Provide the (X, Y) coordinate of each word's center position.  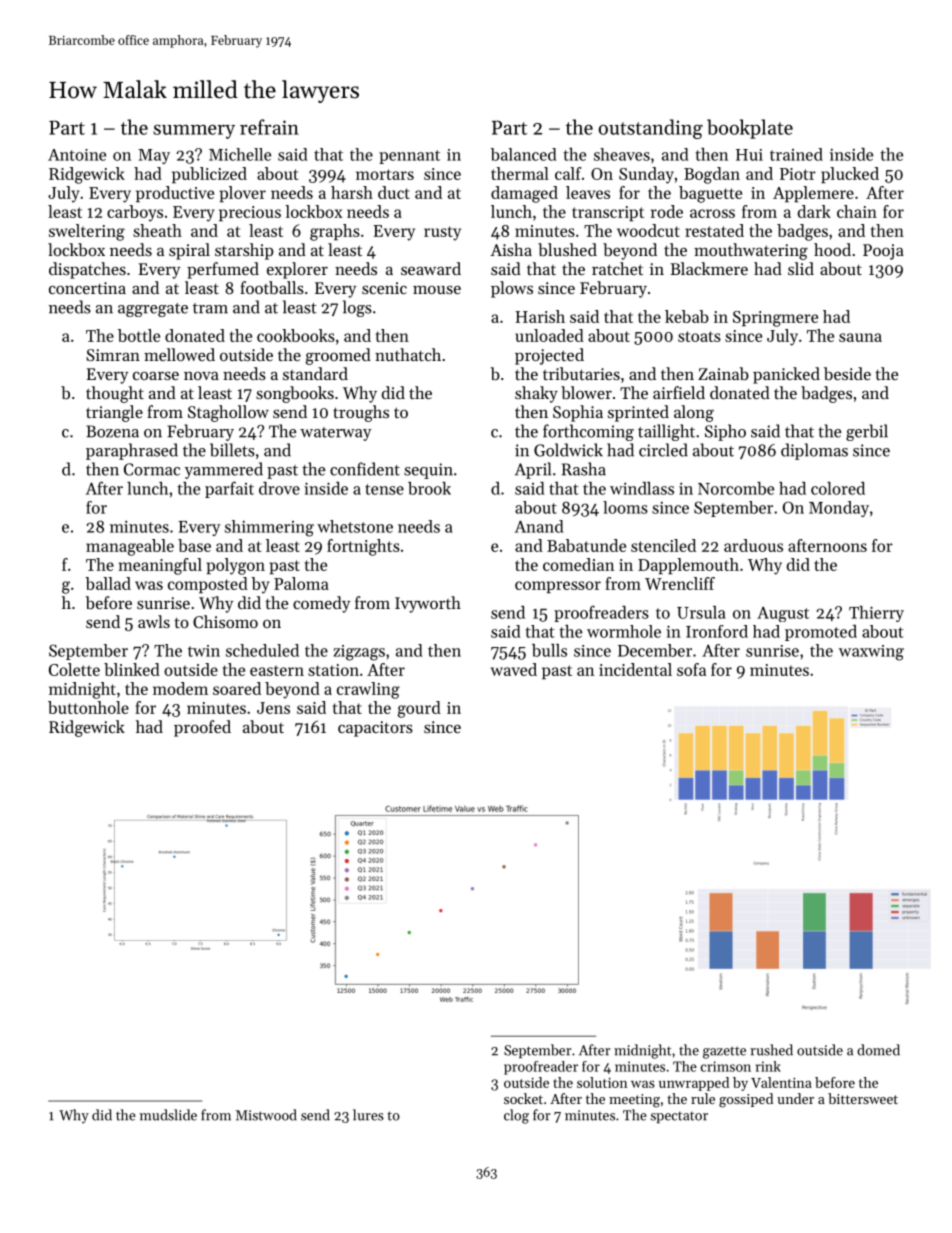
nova (201, 375)
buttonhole (88, 707)
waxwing (871, 653)
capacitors (375, 729)
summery (194, 132)
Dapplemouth (688, 566)
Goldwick (568, 450)
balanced (524, 154)
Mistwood (266, 1115)
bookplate (750, 129)
